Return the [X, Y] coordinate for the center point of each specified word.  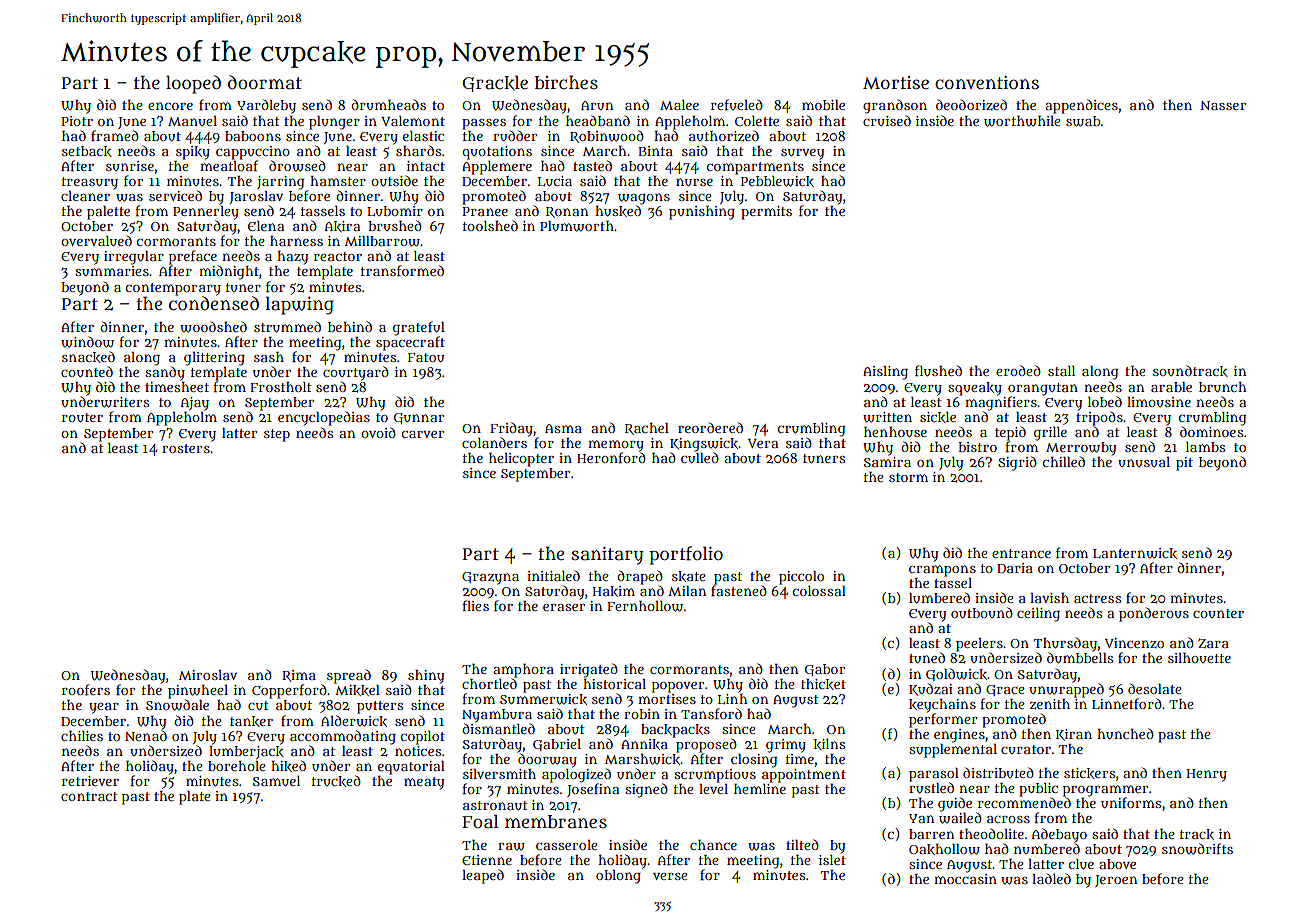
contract [89, 796]
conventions [987, 82]
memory [616, 446]
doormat [265, 82]
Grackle [495, 83]
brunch [1222, 387]
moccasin [965, 879]
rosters [186, 448]
